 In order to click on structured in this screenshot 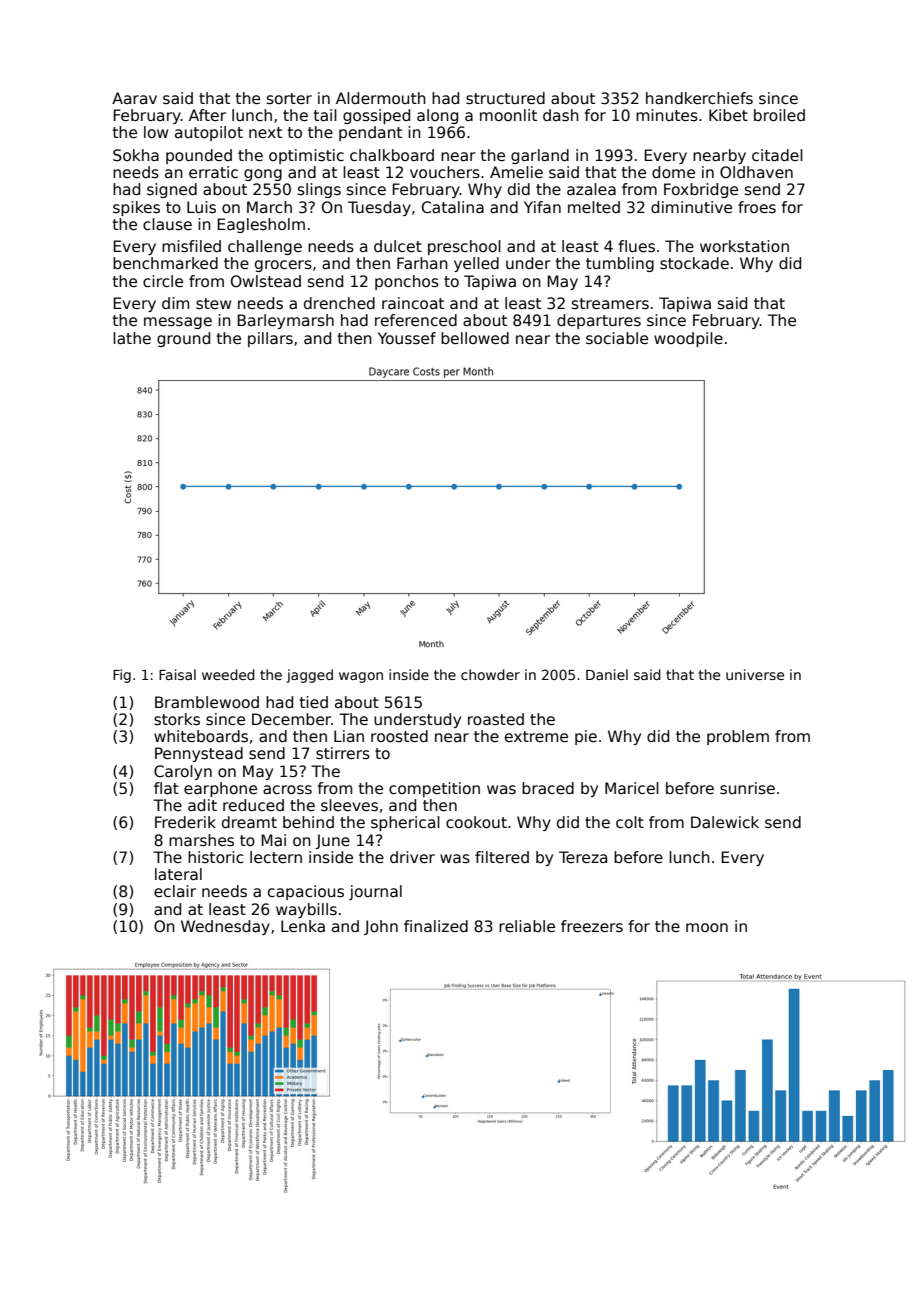, I will do `click(505, 98)`.
